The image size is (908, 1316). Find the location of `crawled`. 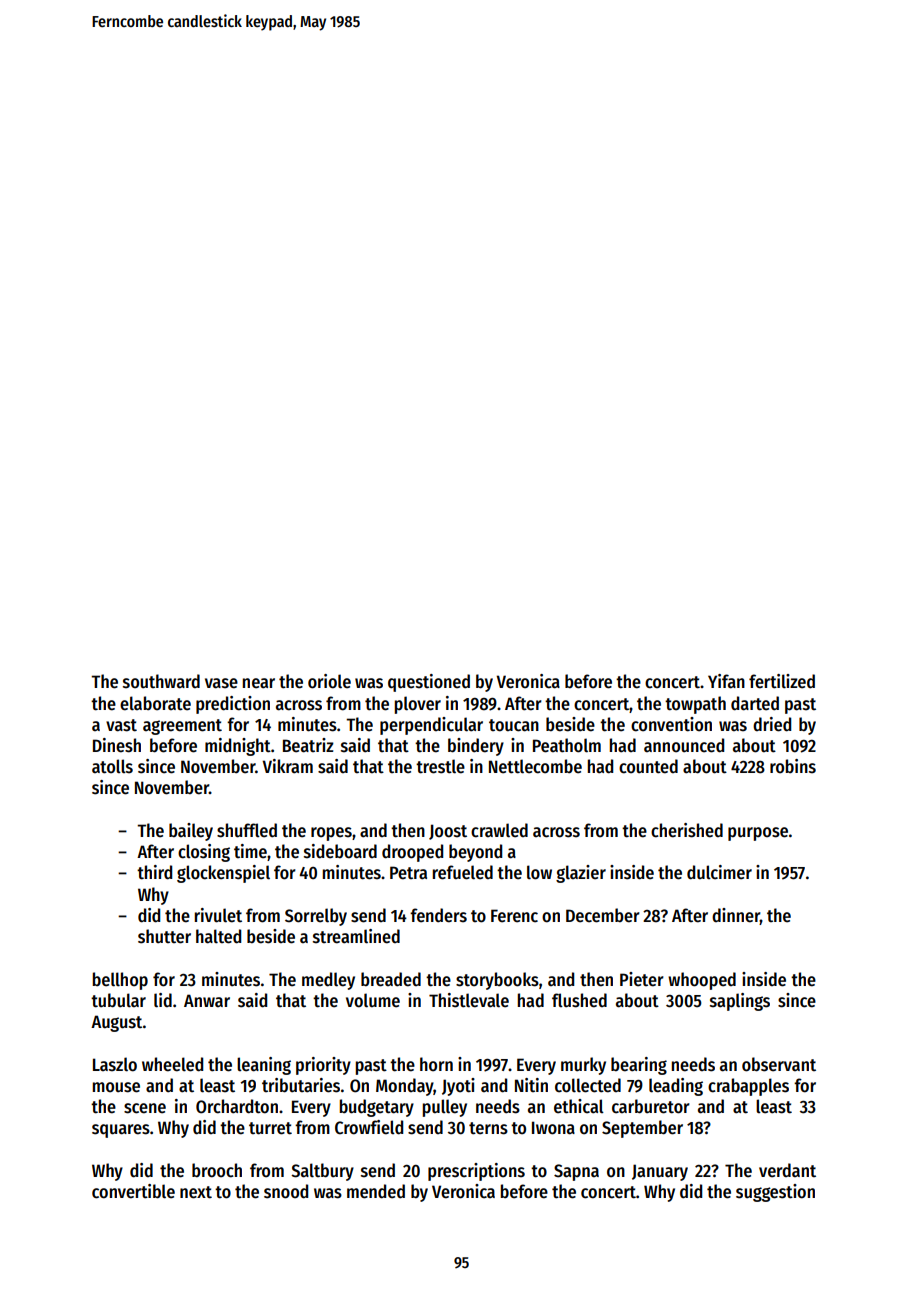

crawled is located at coordinates (499, 830).
